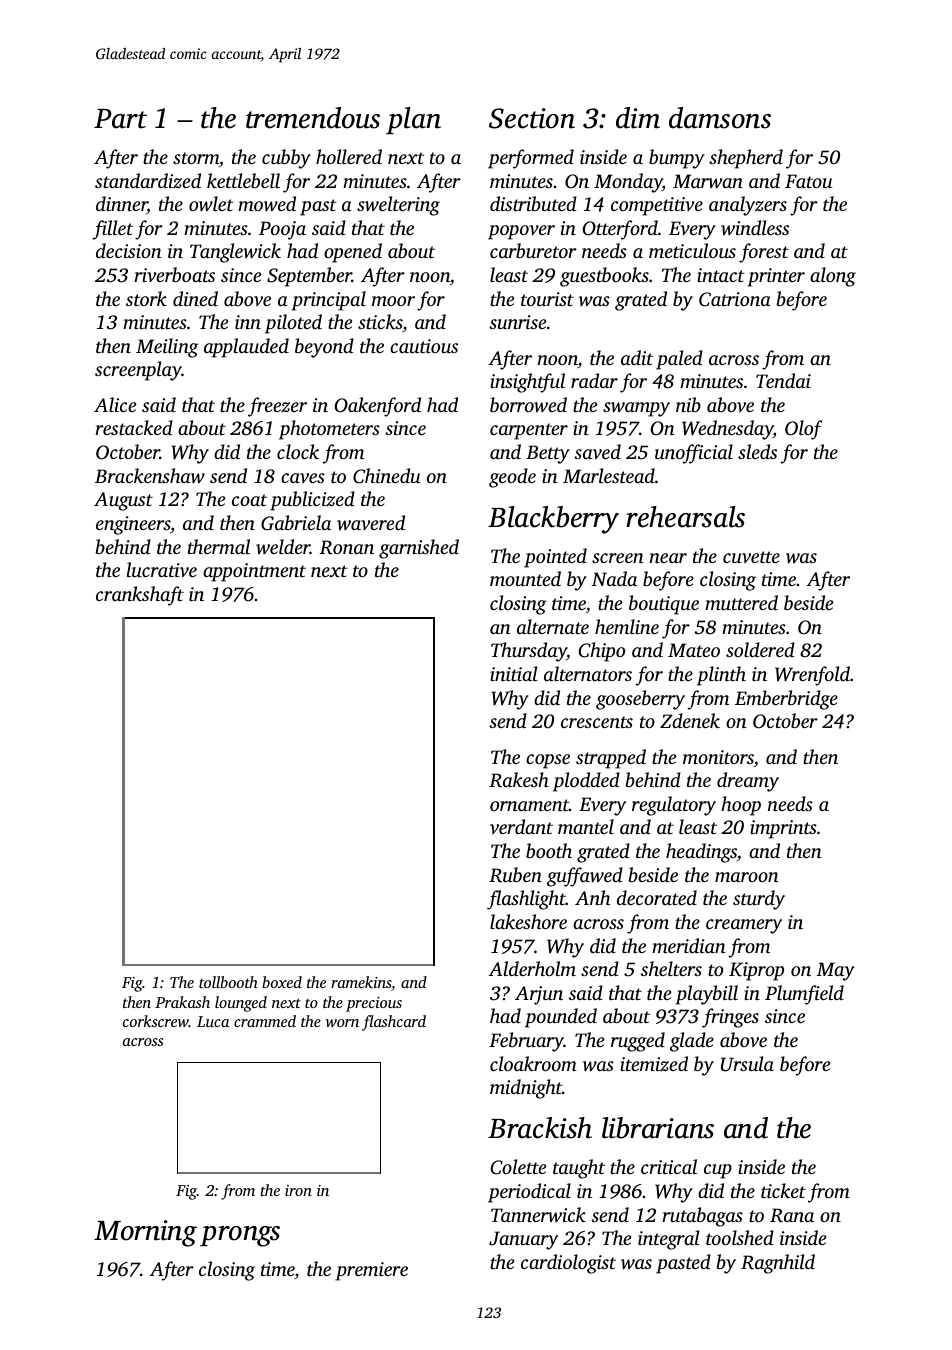 Image resolution: width=952 pixels, height=1350 pixels. Describe the element at coordinates (145, 1233) in the document. I see `Morning` at that location.
